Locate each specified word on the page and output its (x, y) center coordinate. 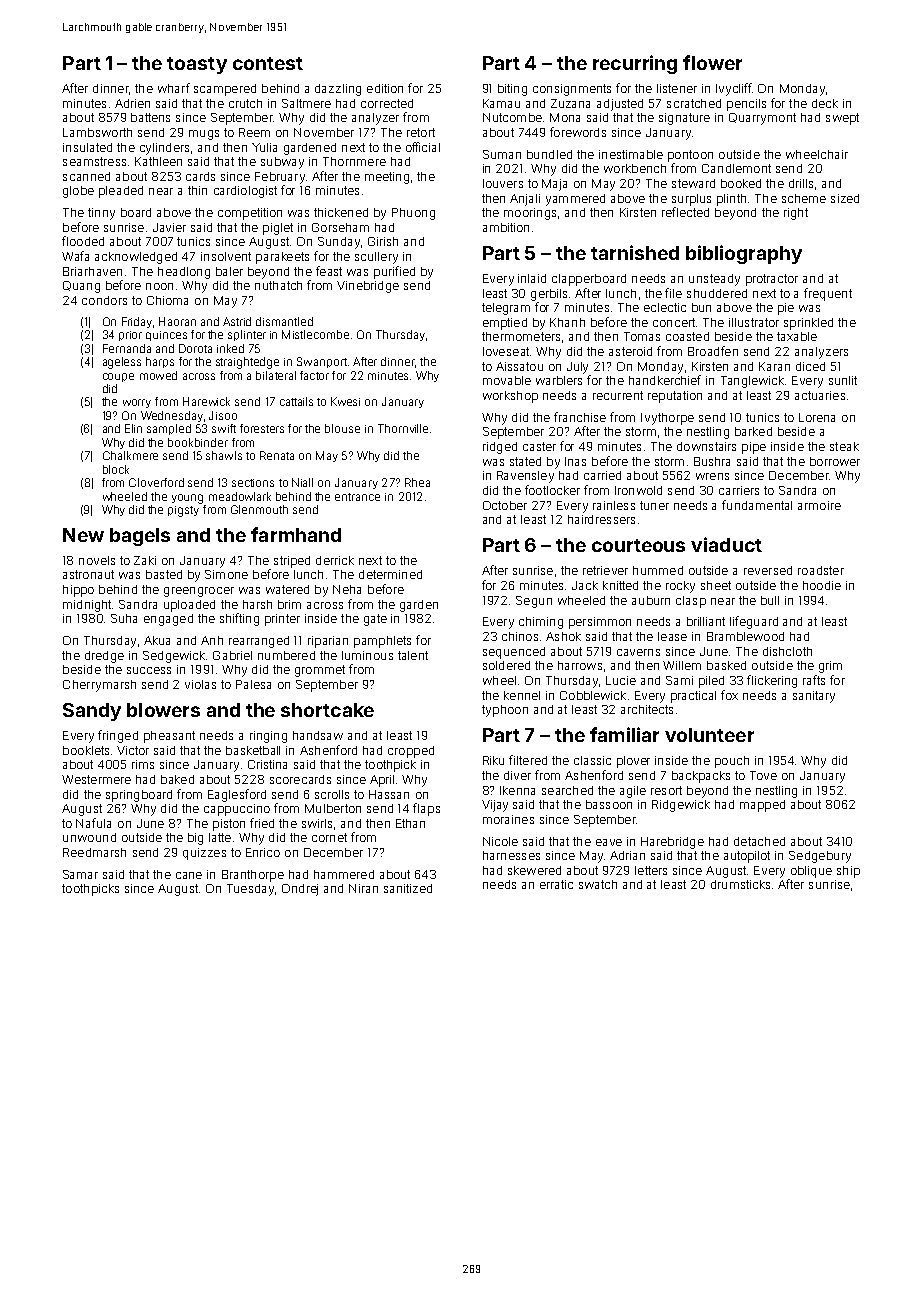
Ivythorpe (667, 419)
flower (712, 62)
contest (268, 63)
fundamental (757, 505)
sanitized (408, 888)
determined (390, 574)
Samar (80, 874)
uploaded (189, 606)
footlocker (552, 490)
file (673, 293)
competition (250, 214)
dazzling (338, 90)
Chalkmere (130, 455)
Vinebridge (368, 287)
